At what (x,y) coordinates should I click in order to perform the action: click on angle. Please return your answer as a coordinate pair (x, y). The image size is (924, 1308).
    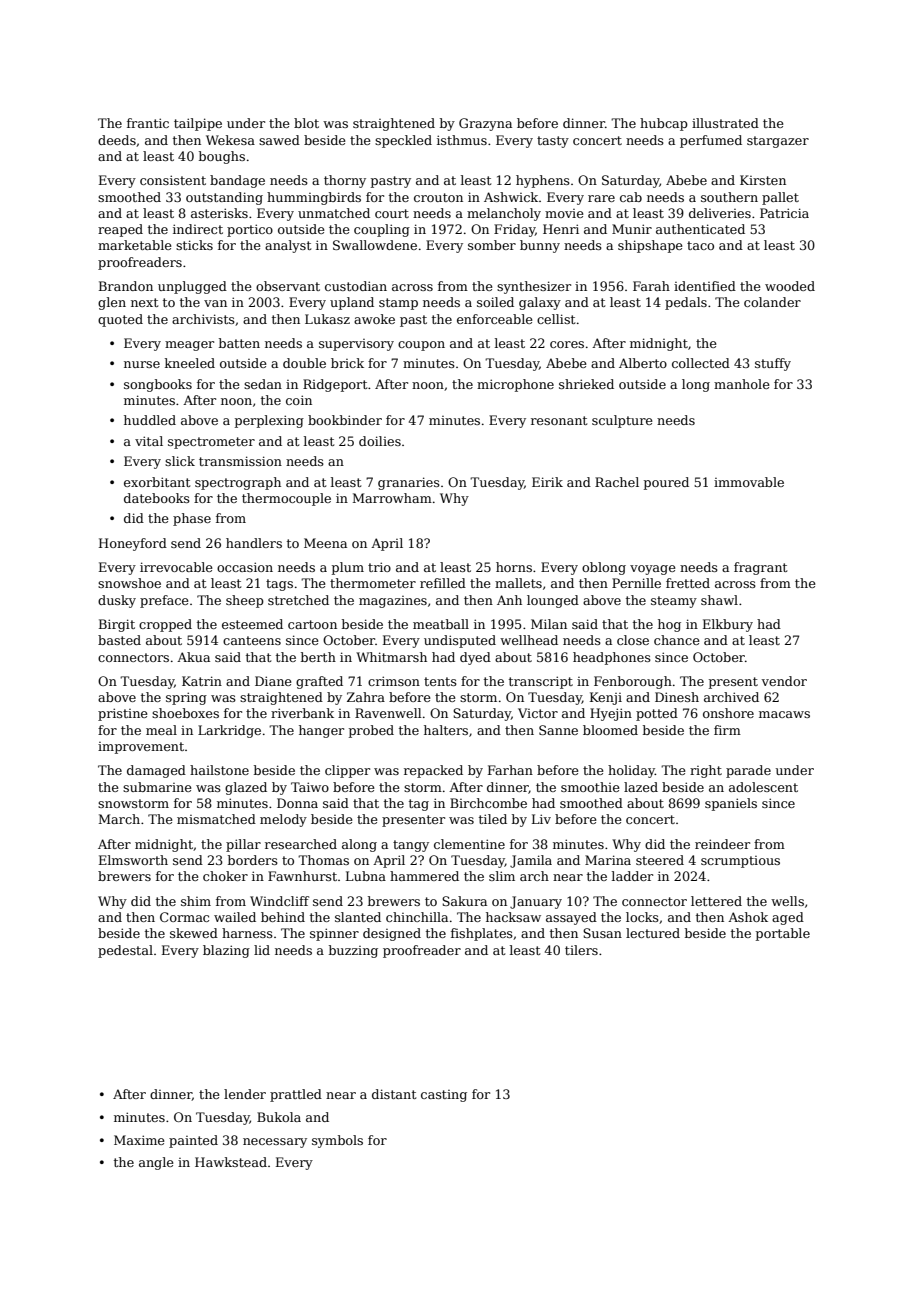
    Looking at the image, I should click on (156, 1163).
